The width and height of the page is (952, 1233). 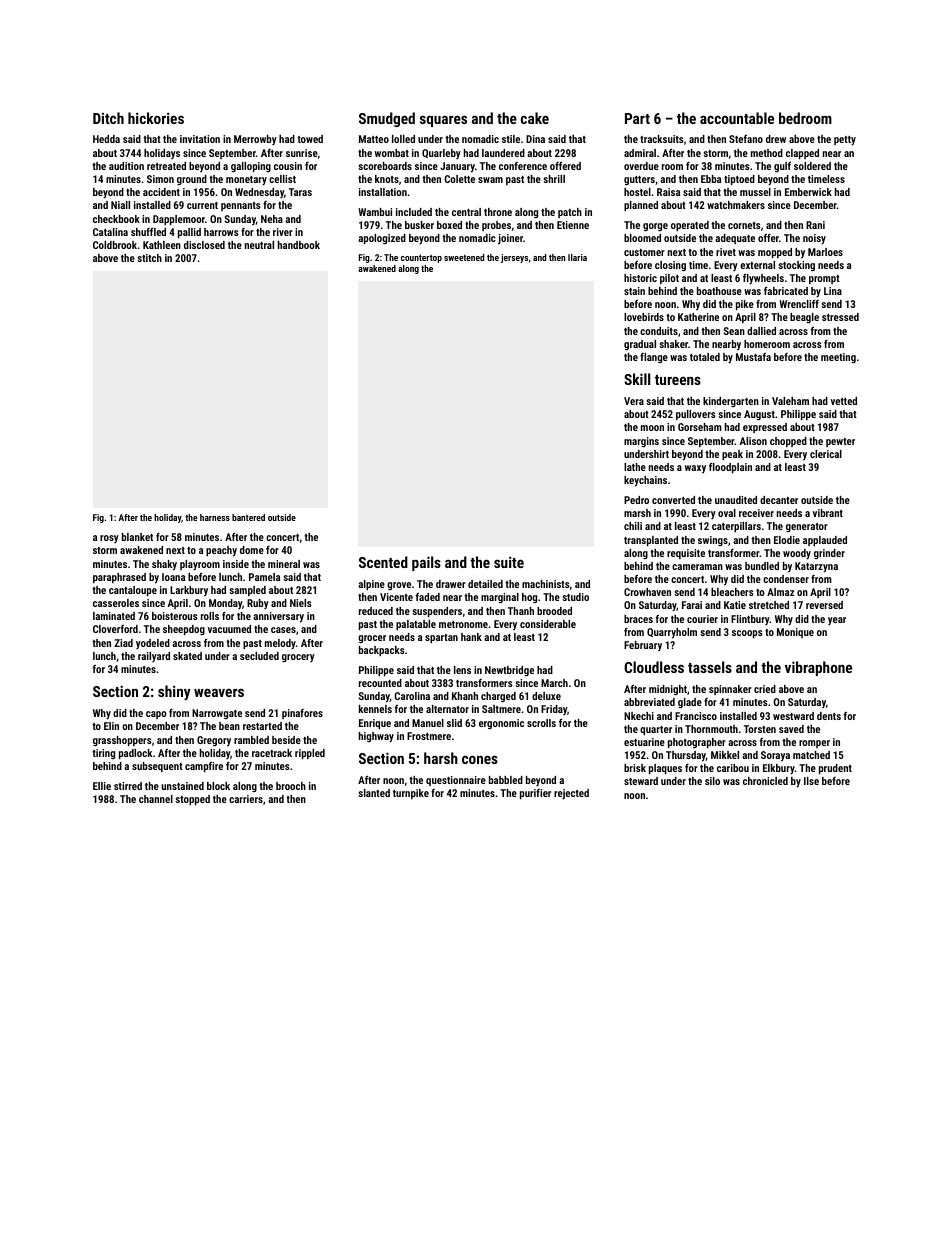 I want to click on tiptoed, so click(x=739, y=180).
